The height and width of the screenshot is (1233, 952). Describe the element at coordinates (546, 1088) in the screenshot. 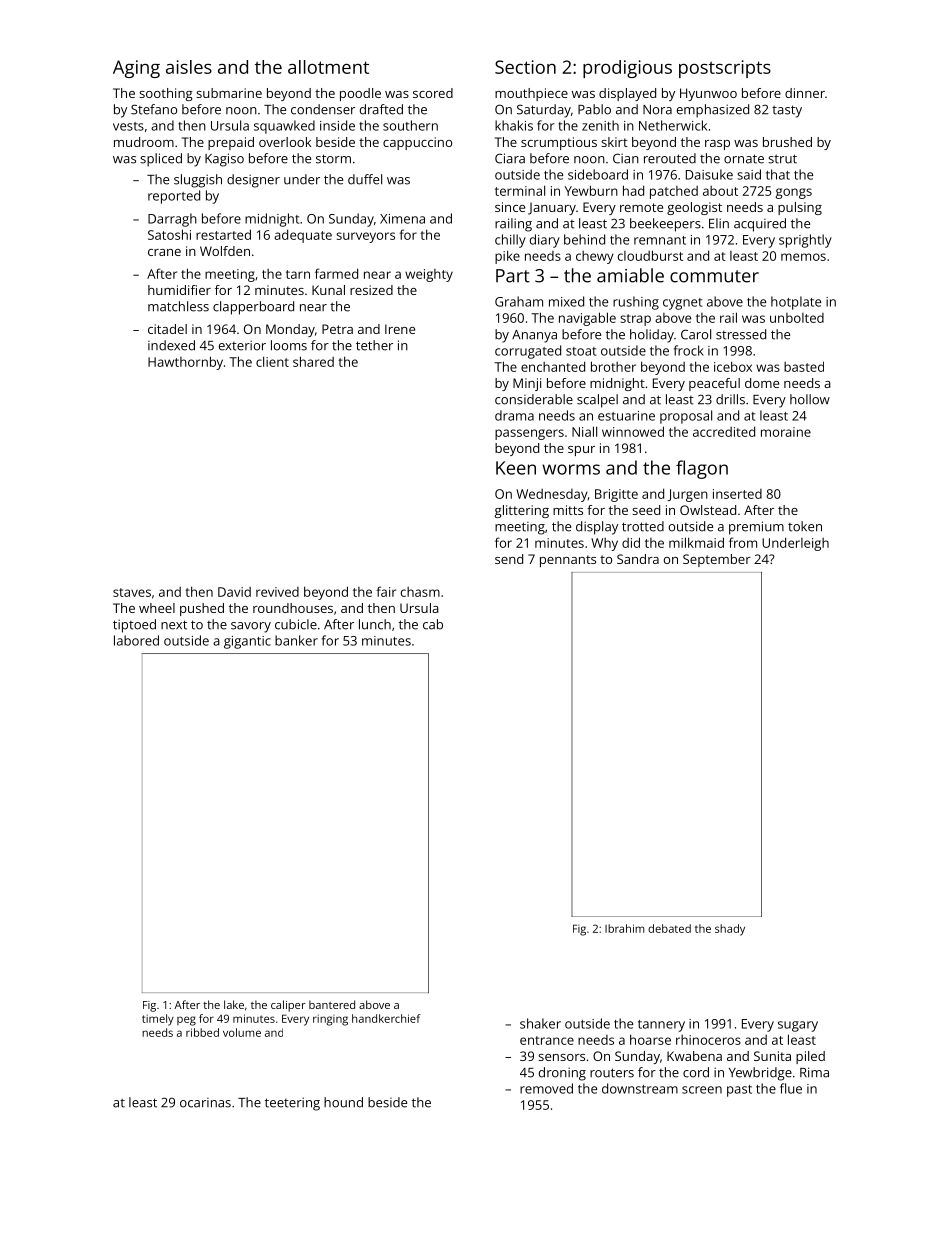

I see `removed` at that location.
